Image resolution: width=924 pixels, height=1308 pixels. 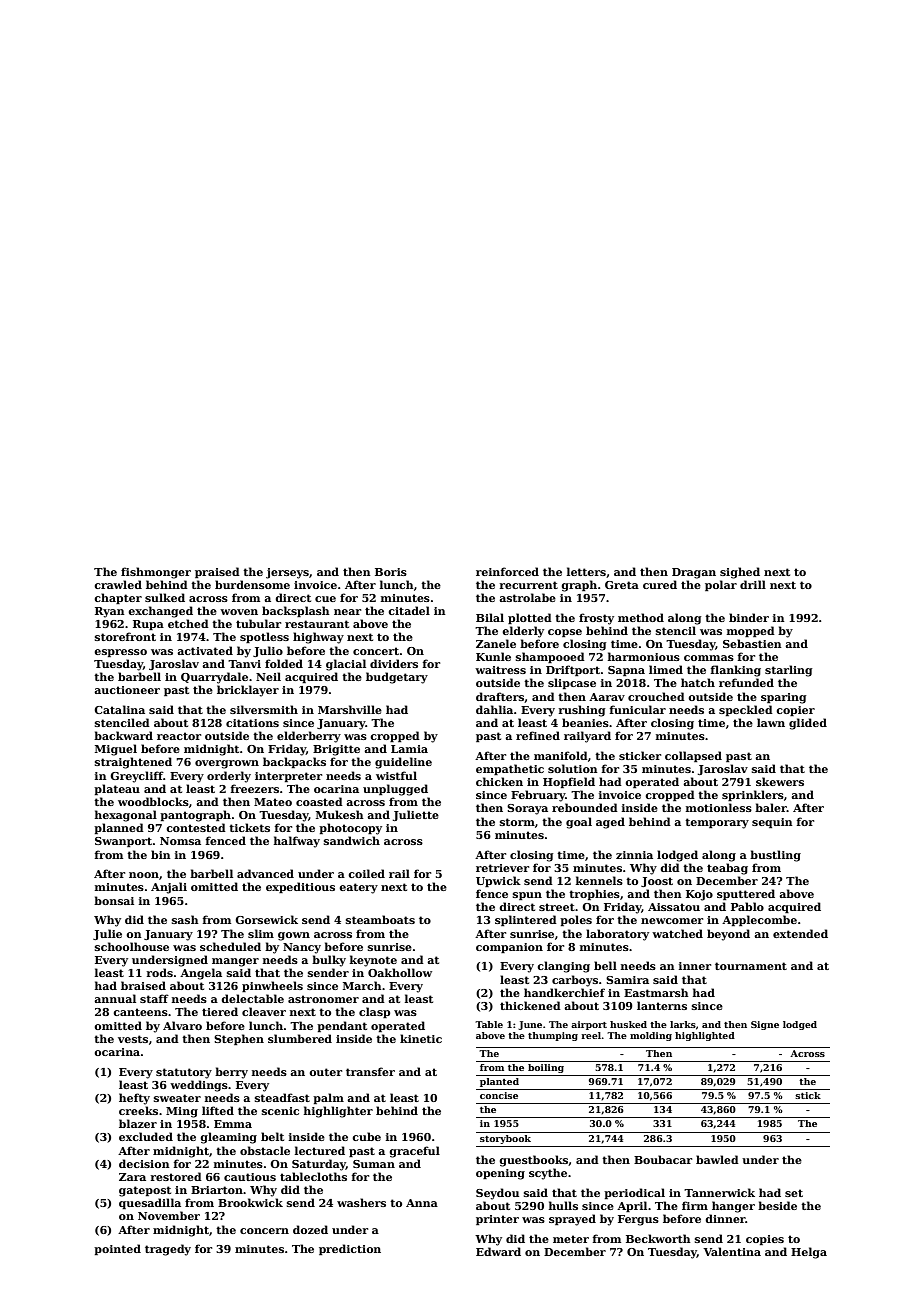 What do you see at coordinates (507, 571) in the screenshot?
I see `reinforced` at bounding box center [507, 571].
